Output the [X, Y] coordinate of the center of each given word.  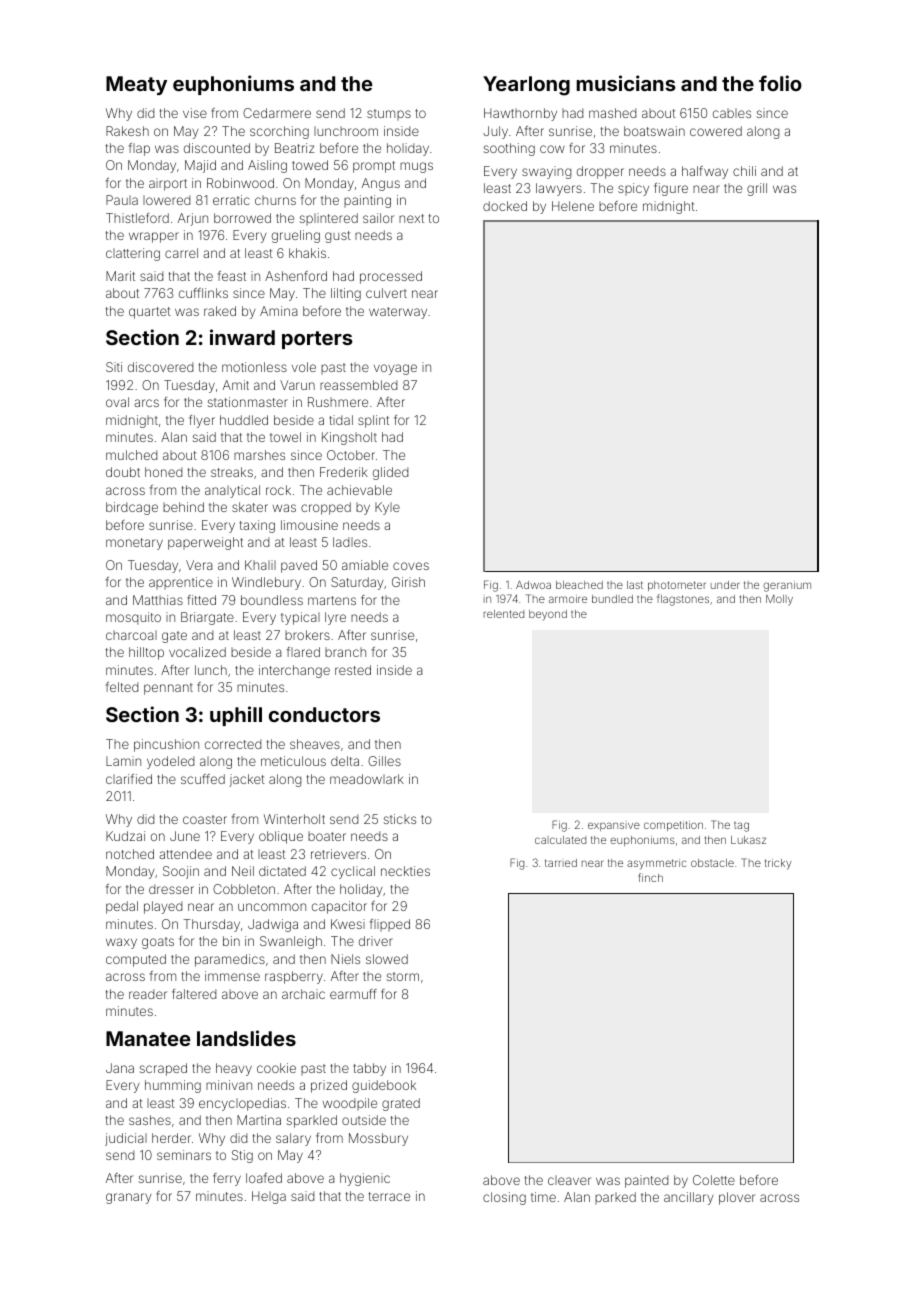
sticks [400, 819]
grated [401, 1104]
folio [780, 83]
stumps [389, 114]
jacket [247, 780]
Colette [714, 1180]
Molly [779, 600]
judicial [126, 1139]
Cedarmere [277, 113]
